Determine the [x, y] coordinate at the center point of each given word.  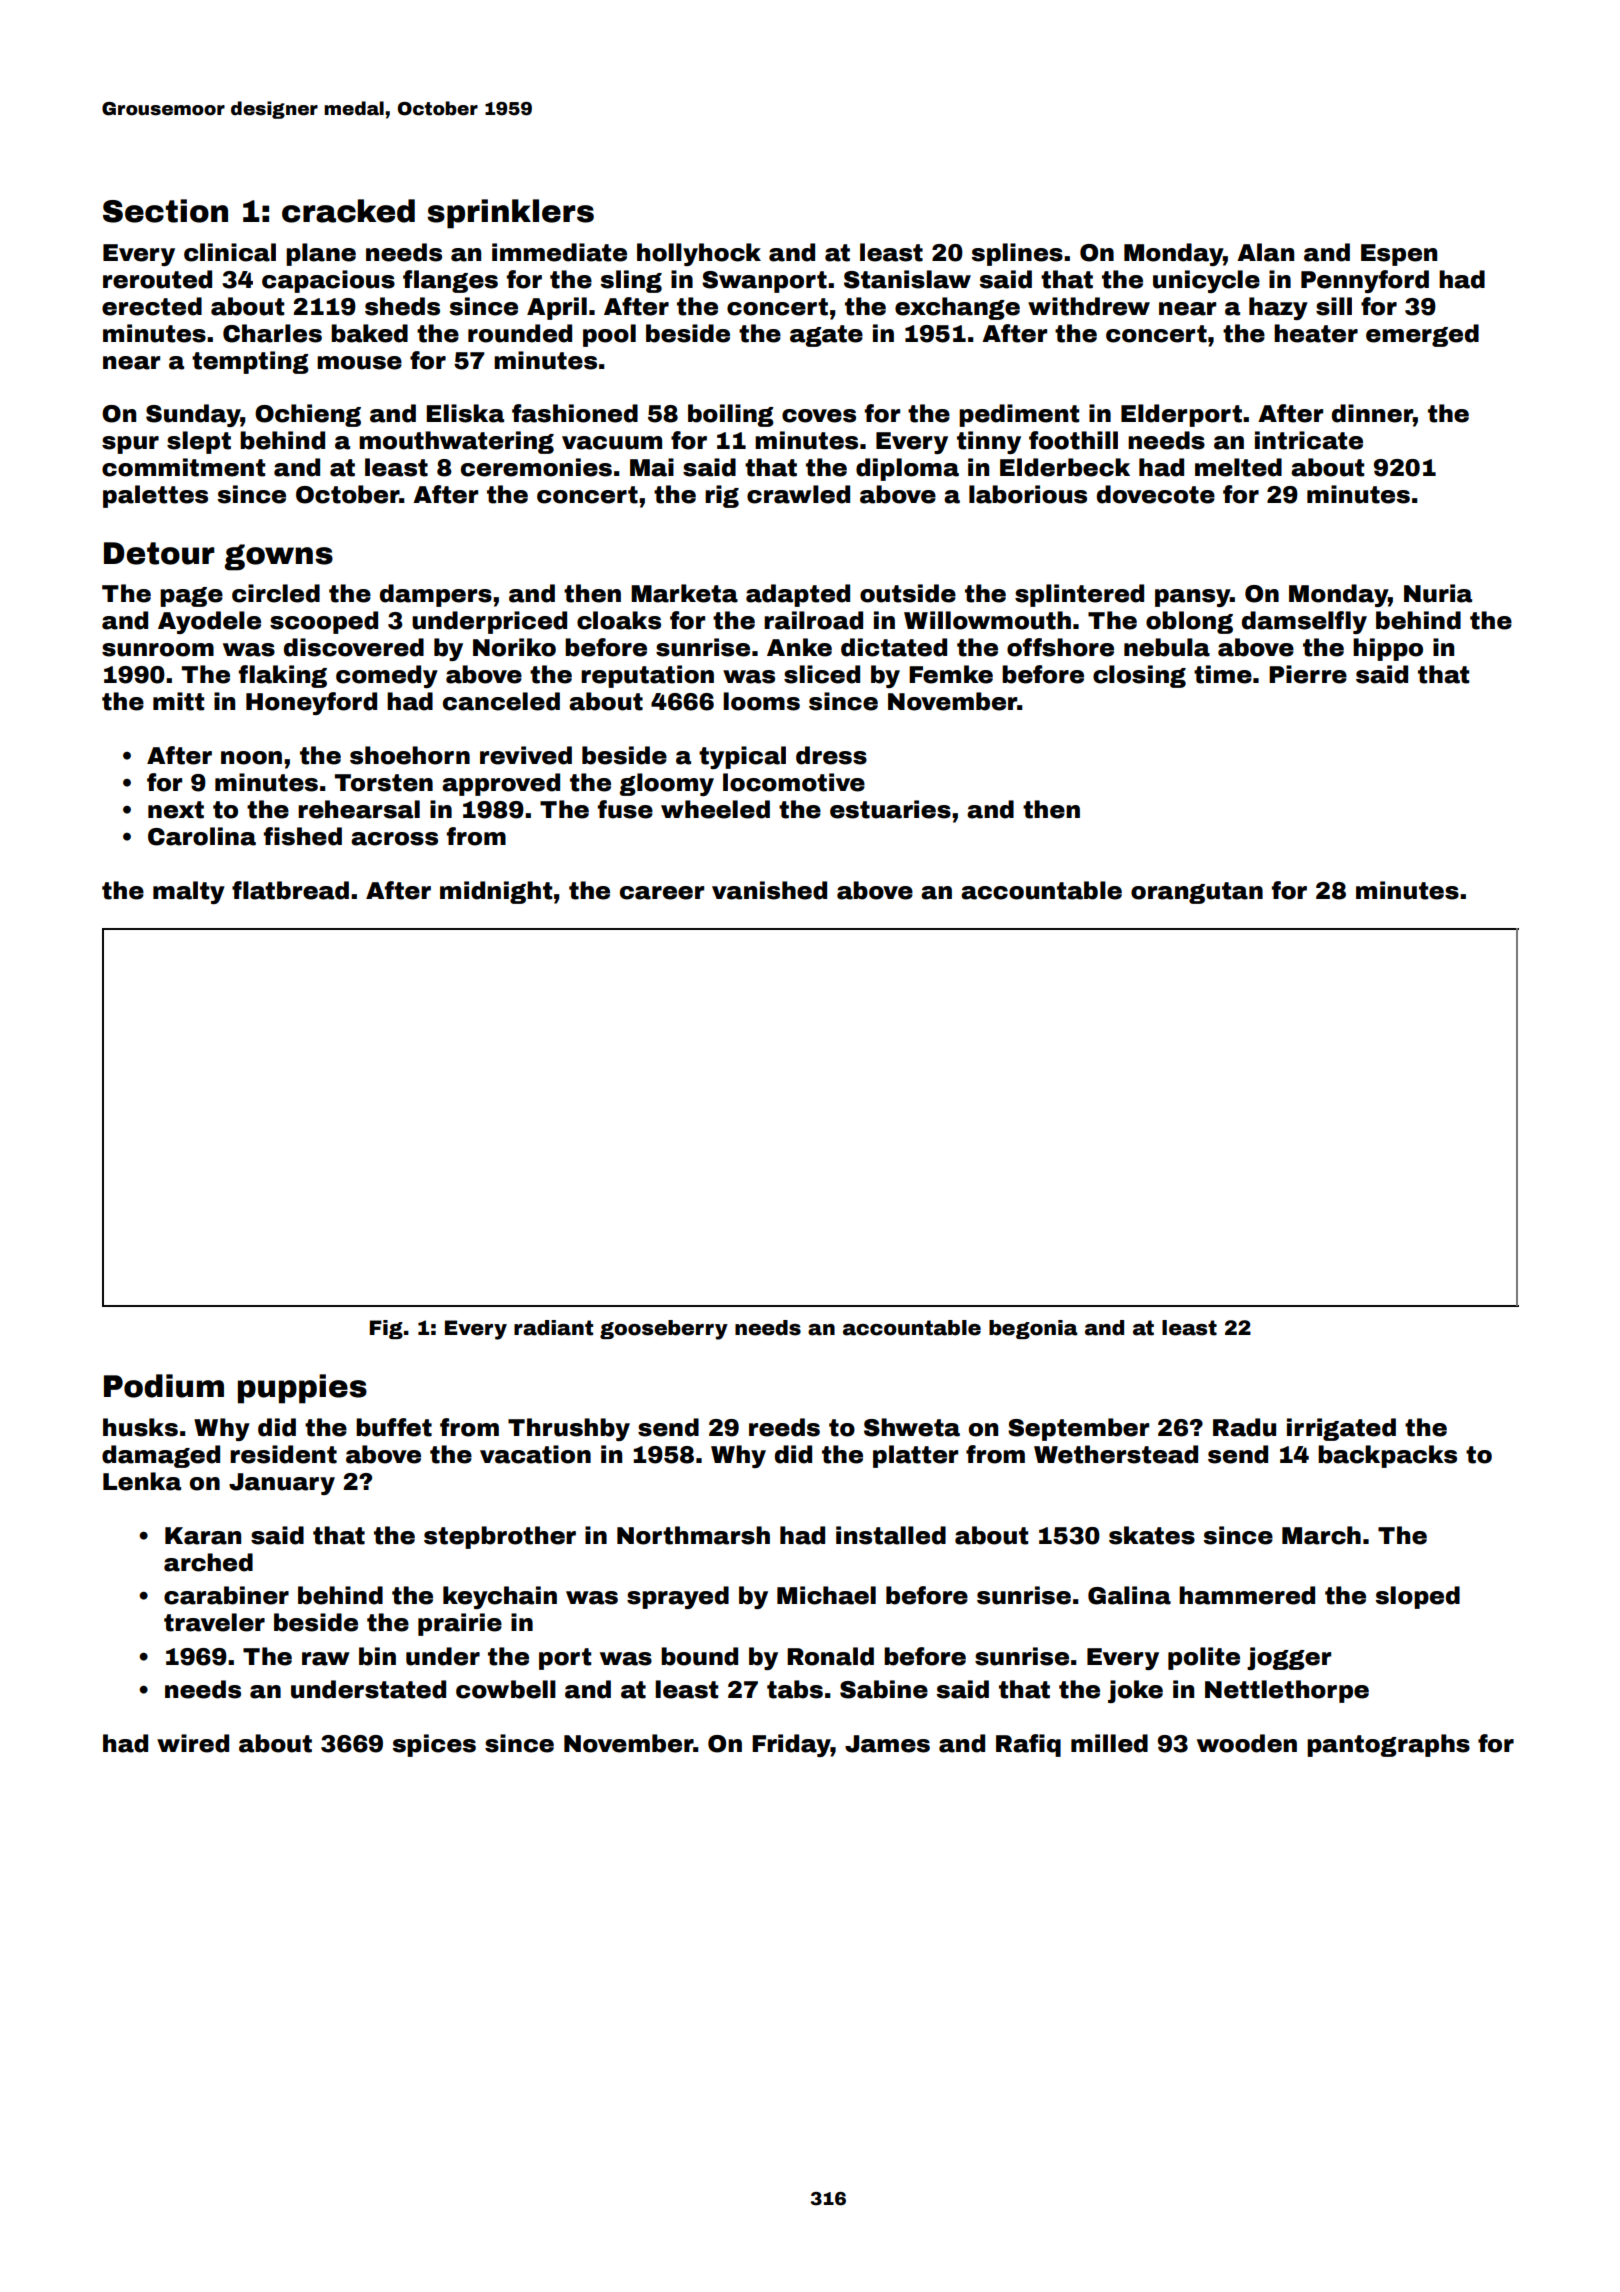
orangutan [1197, 893]
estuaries [890, 809]
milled [1109, 1743]
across [394, 839]
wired [193, 1743]
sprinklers [510, 214]
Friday [791, 1745]
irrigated [1341, 1429]
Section [165, 211]
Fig [386, 1329]
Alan [1265, 252]
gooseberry [664, 1330]
